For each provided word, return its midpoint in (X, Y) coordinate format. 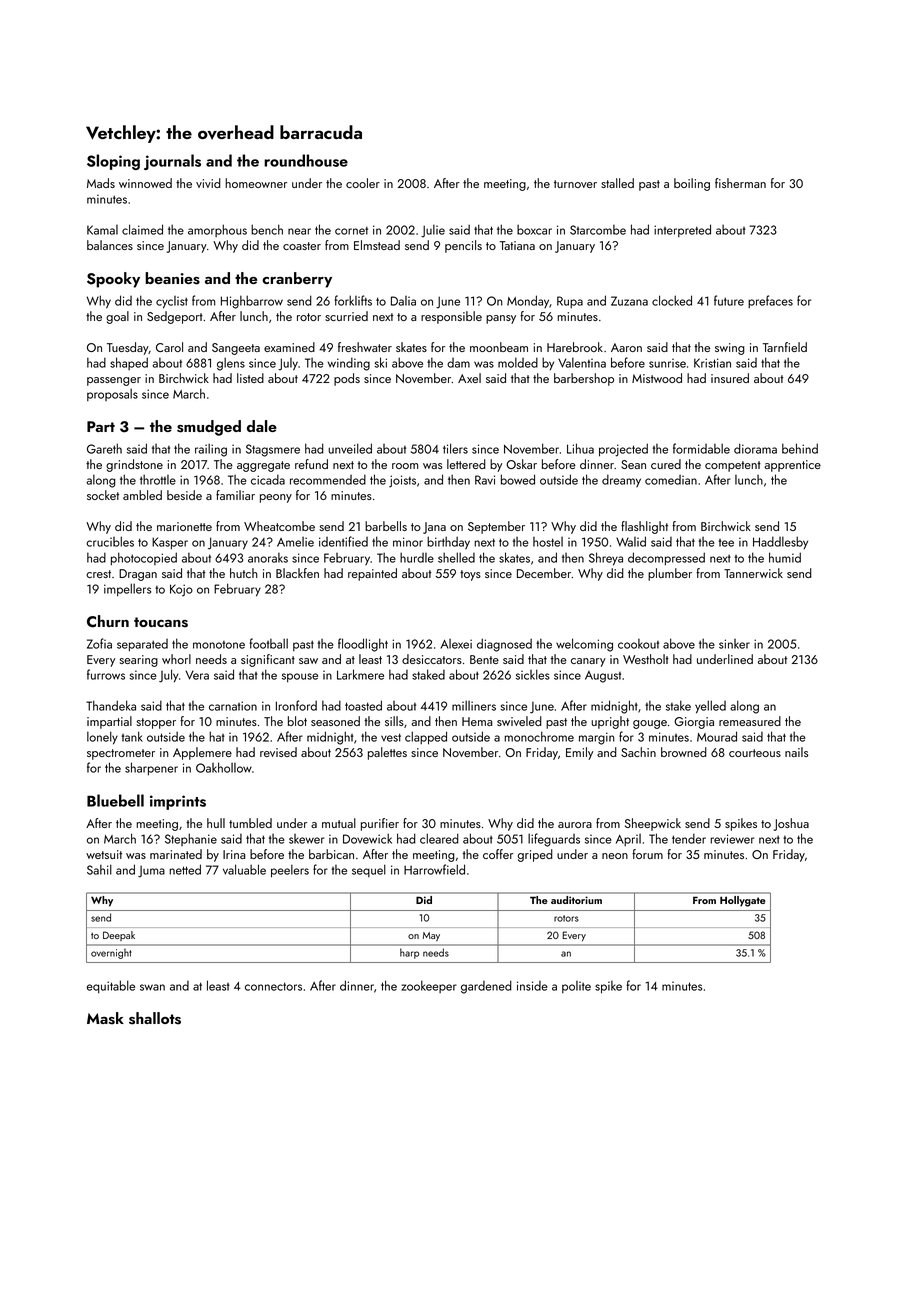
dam (458, 363)
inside (532, 986)
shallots (155, 1018)
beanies (172, 278)
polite (576, 987)
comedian (671, 480)
